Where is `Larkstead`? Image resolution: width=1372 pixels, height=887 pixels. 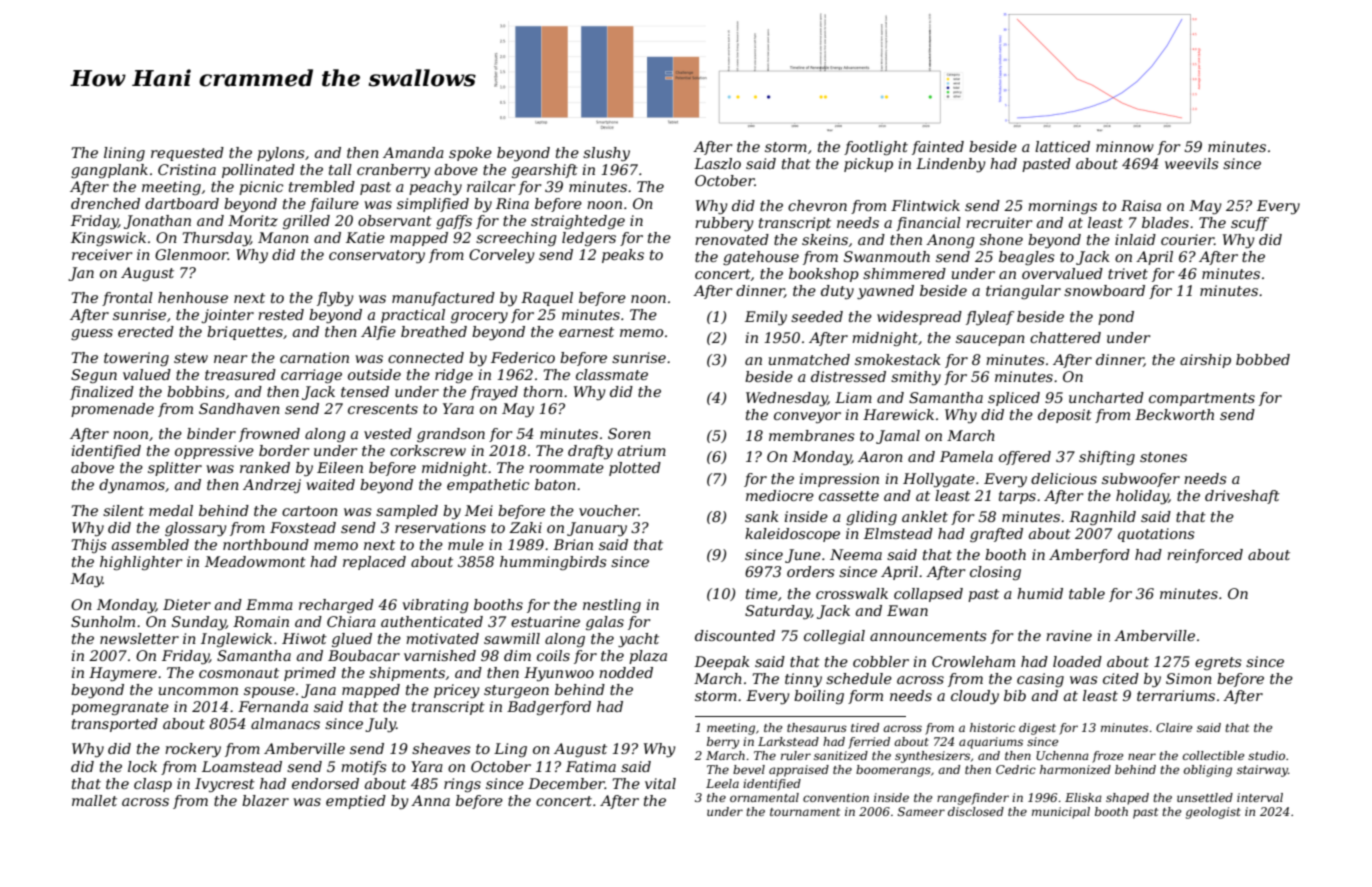 Larkstead is located at coordinates (788, 741).
